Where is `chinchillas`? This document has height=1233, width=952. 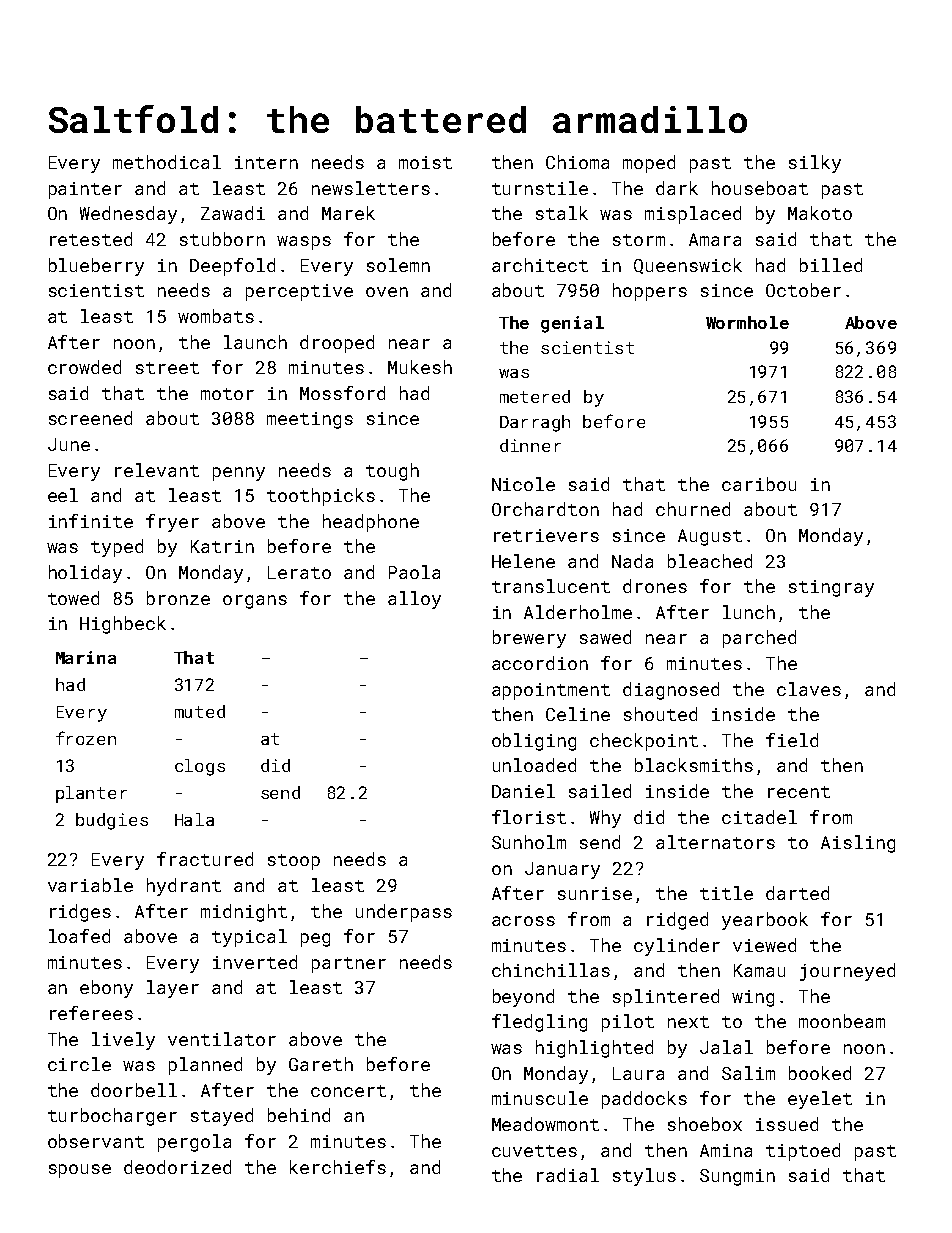 chinchillas is located at coordinates (551, 970).
